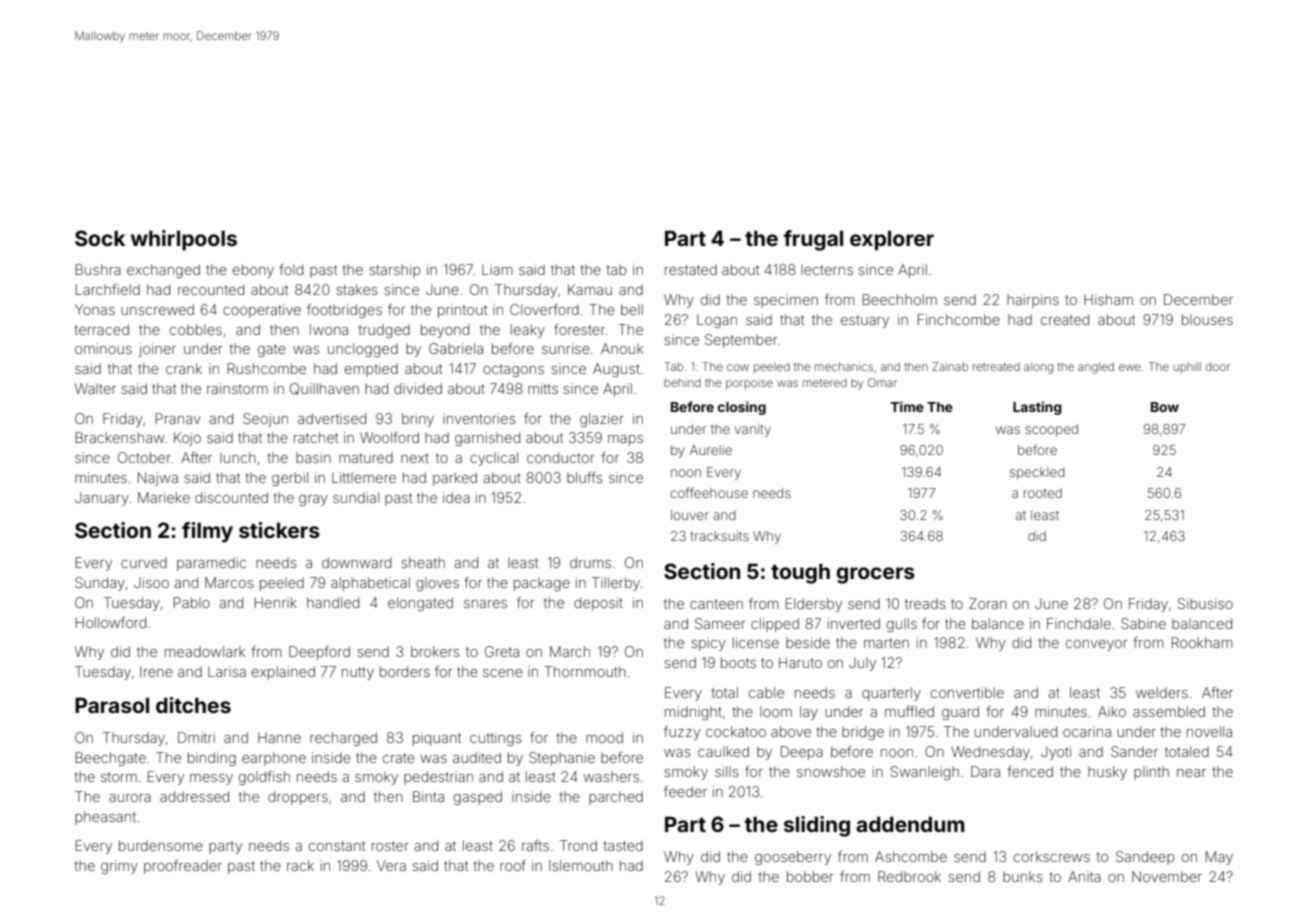 Image resolution: width=1308 pixels, height=924 pixels. Describe the element at coordinates (395, 271) in the screenshot. I see `starship` at that location.
